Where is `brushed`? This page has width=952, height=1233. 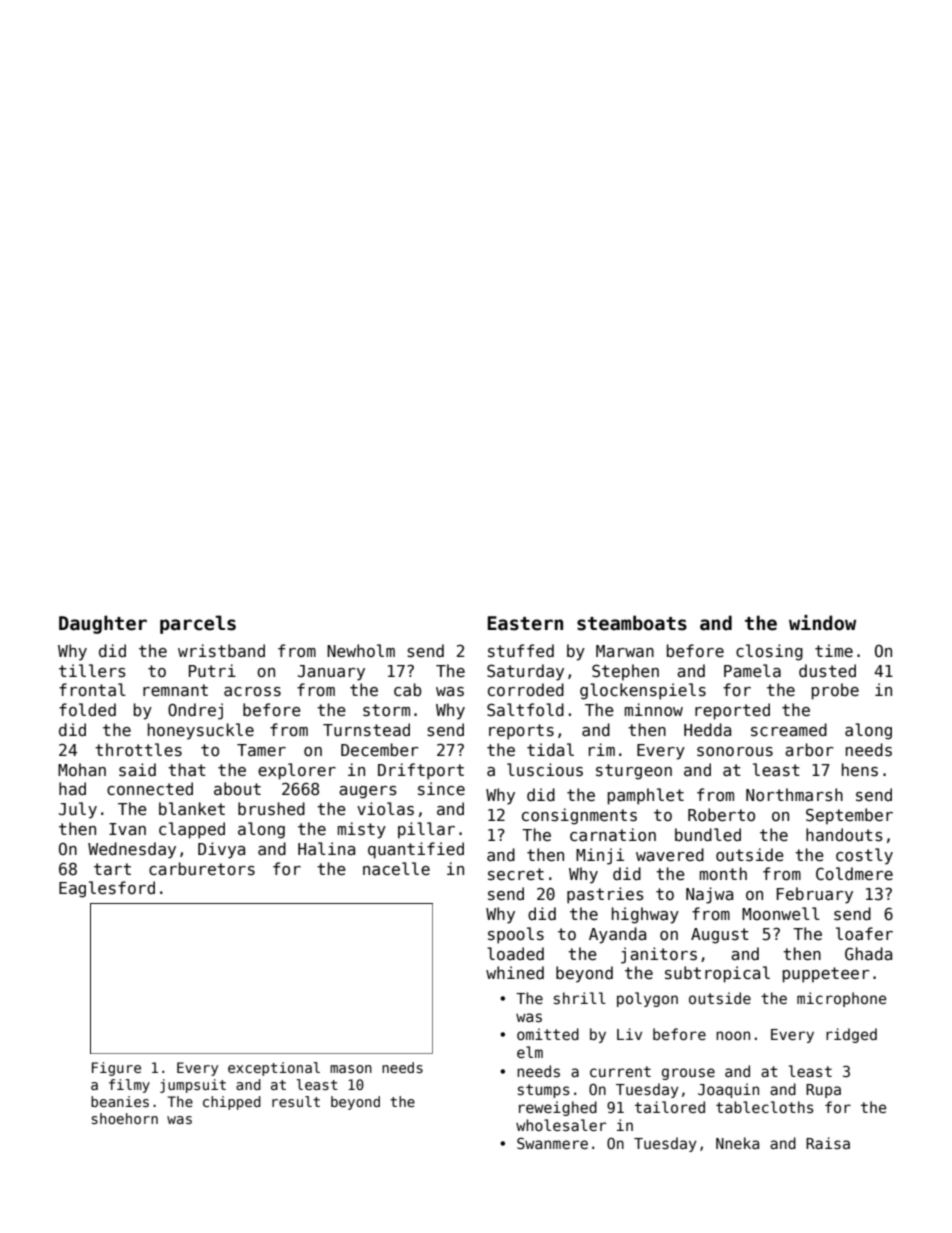 brushed is located at coordinates (271, 809).
